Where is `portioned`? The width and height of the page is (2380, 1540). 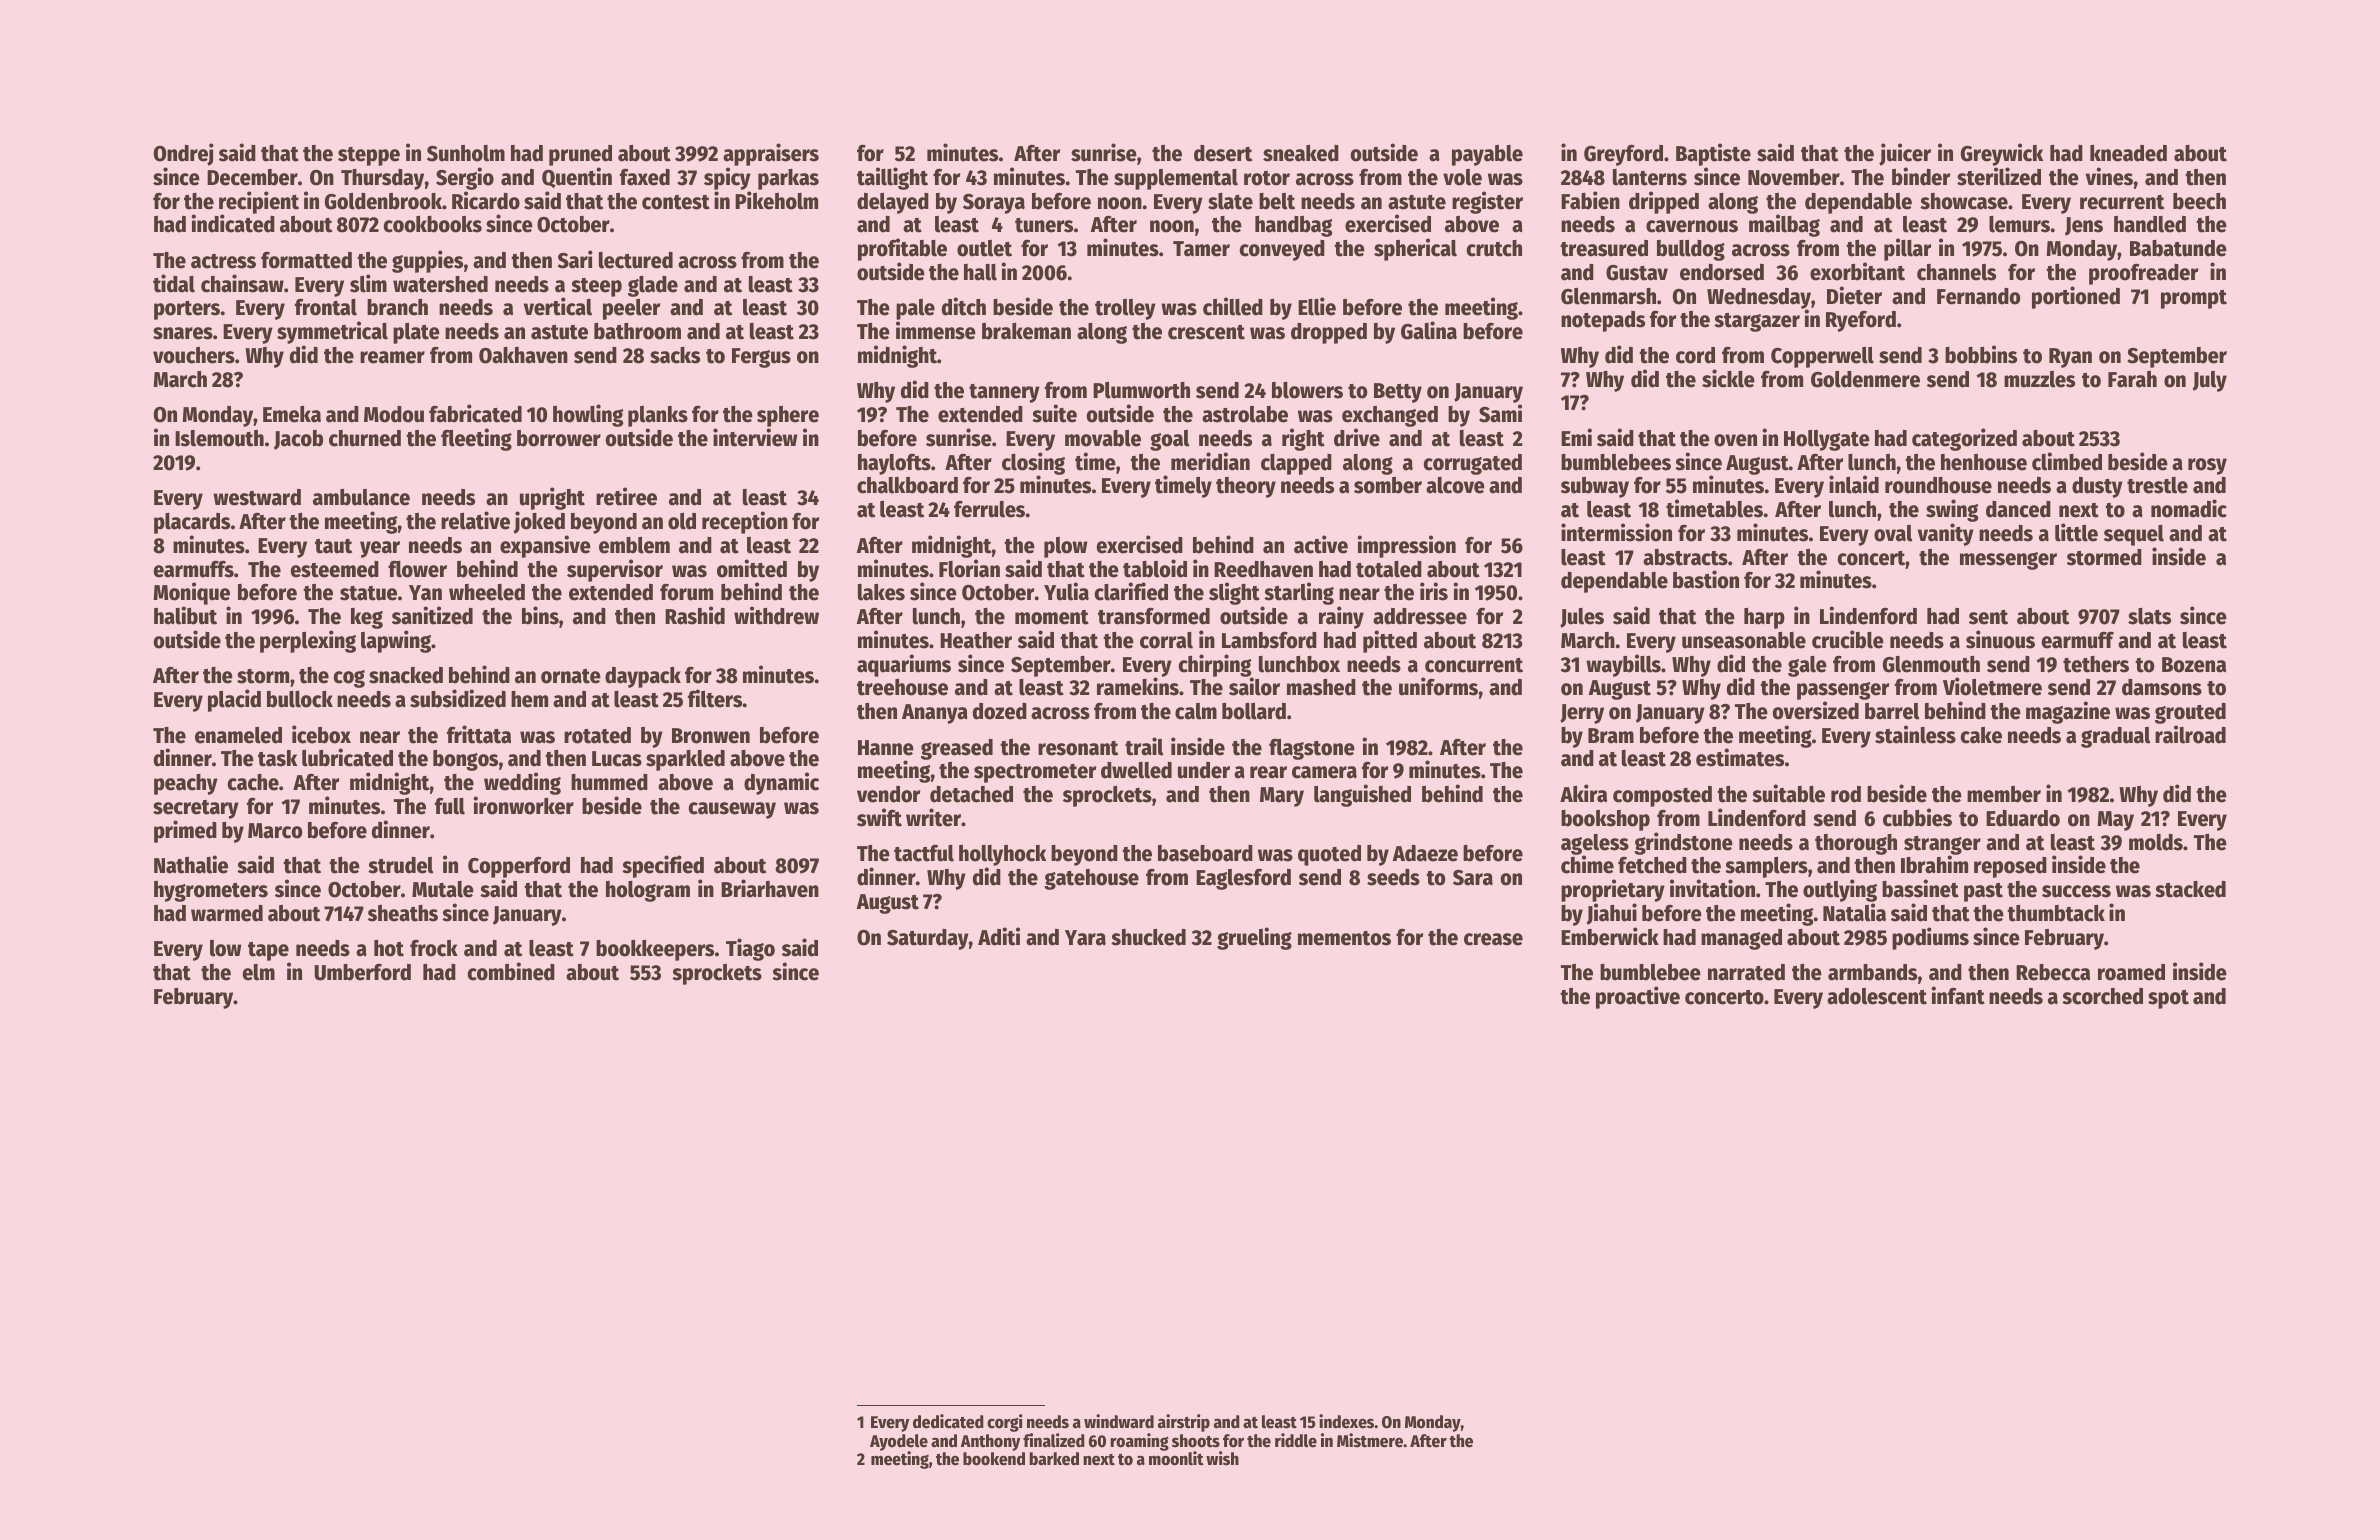 portioned is located at coordinates (2076, 297).
